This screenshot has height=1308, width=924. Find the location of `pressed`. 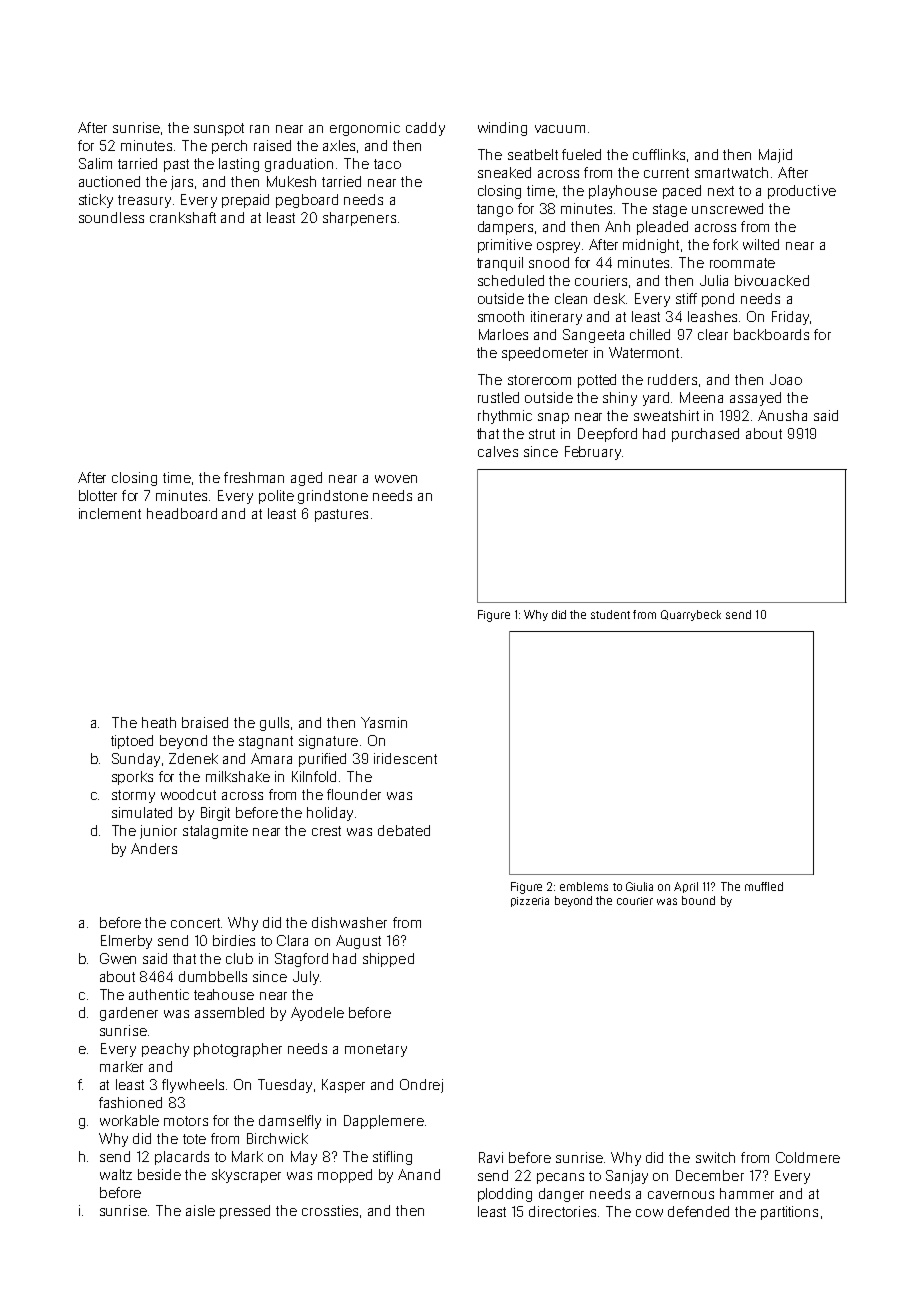

pressed is located at coordinates (245, 1212).
